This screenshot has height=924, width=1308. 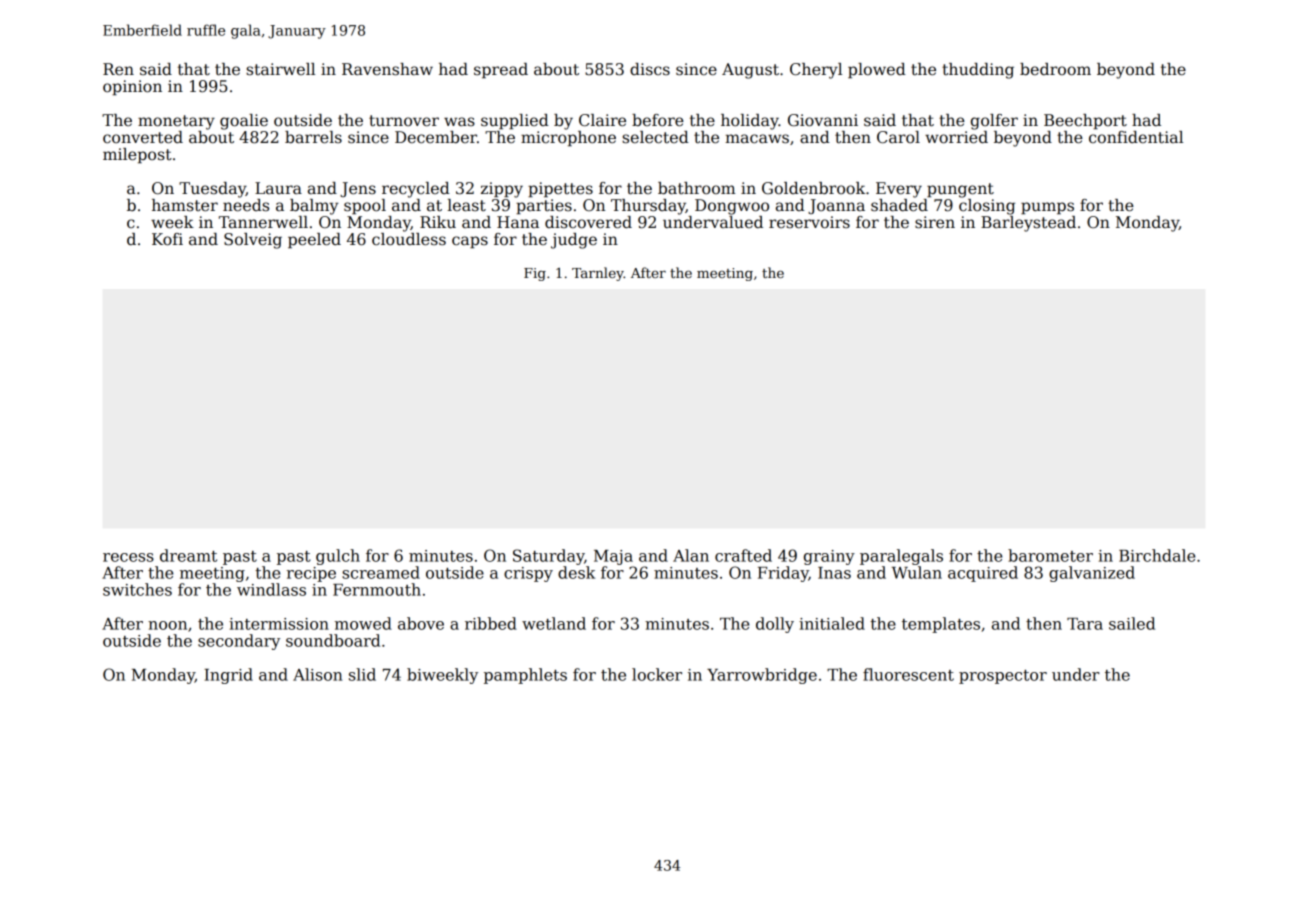 I want to click on spread, so click(x=501, y=71).
